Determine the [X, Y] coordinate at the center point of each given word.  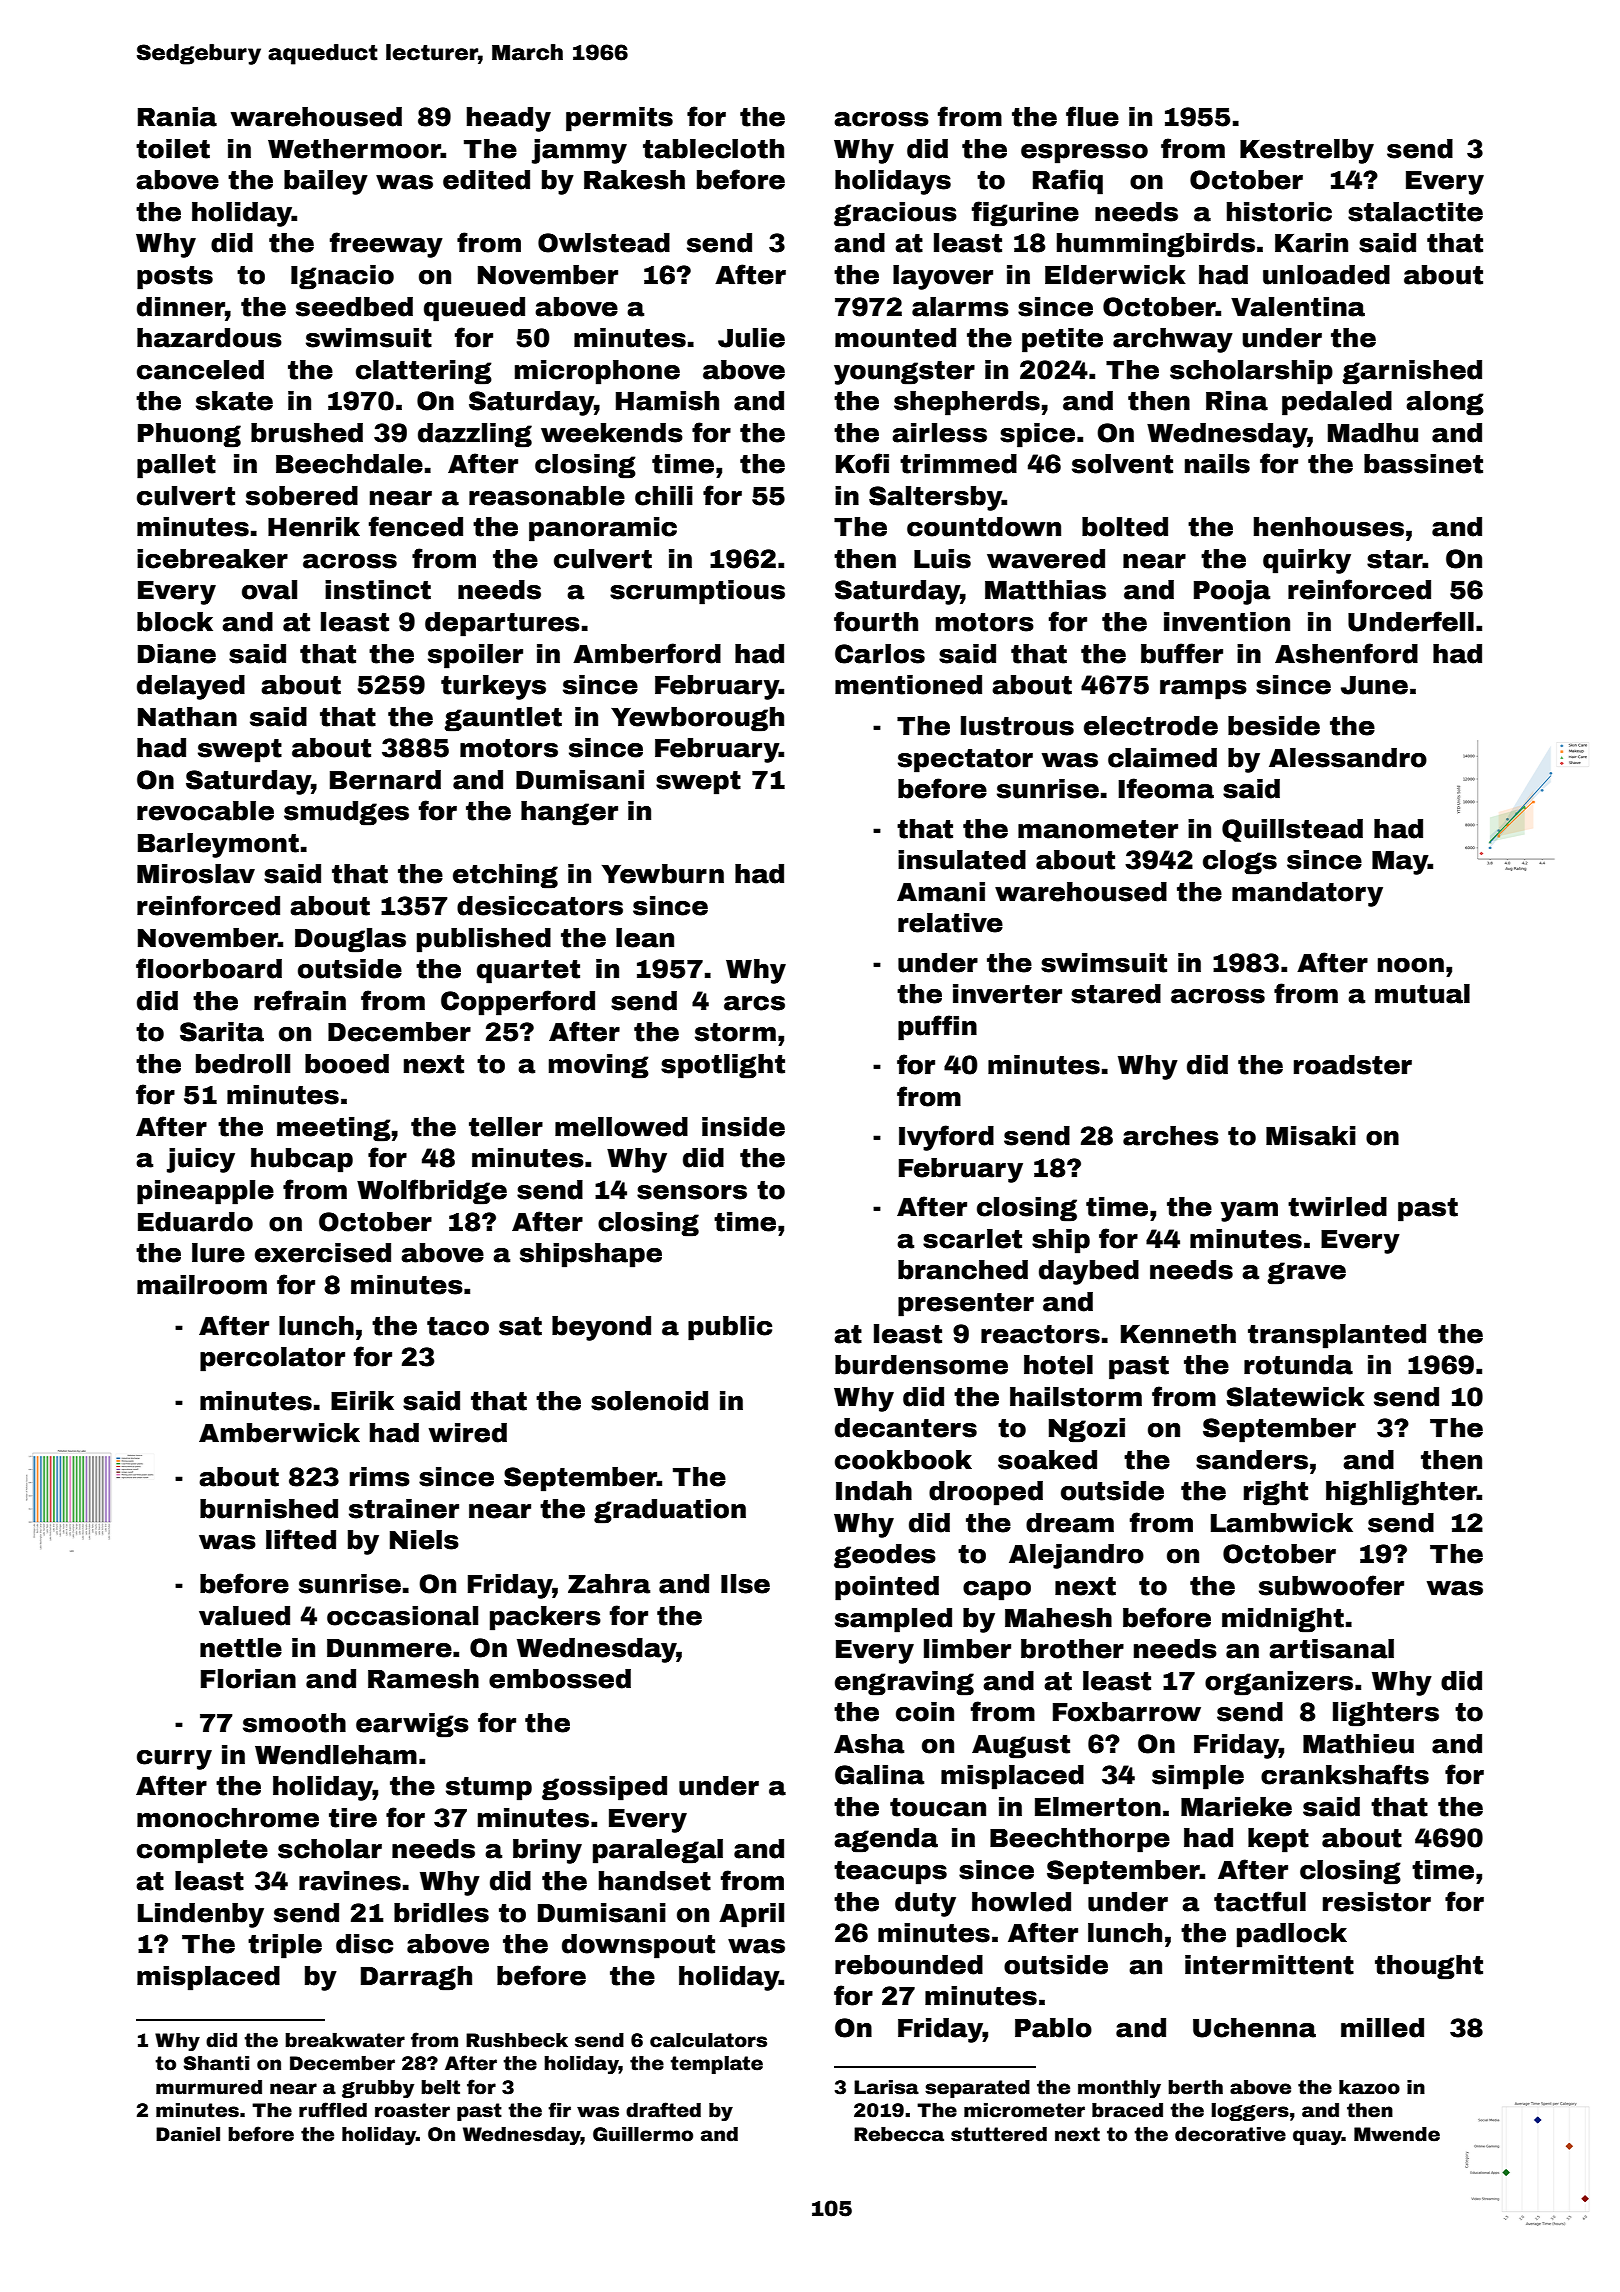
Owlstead [604, 243]
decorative [1230, 2134]
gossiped [604, 1788]
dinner [181, 307]
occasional [402, 1616]
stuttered [999, 2134]
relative [950, 923]
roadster [1353, 1065]
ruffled [333, 2110]
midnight [1283, 1620]
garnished [1412, 372]
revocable [205, 811]
